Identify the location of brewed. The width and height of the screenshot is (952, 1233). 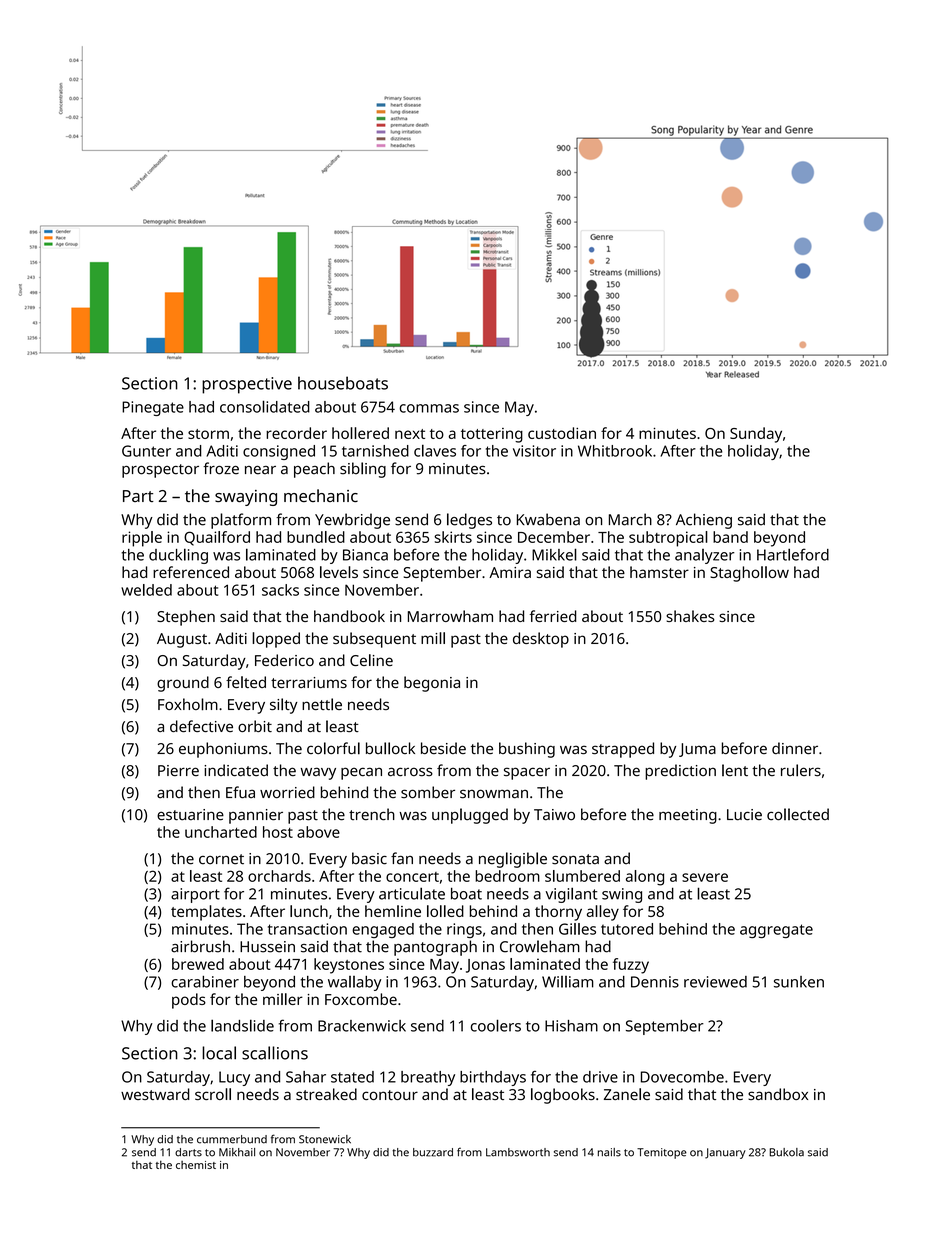
(198, 964).
